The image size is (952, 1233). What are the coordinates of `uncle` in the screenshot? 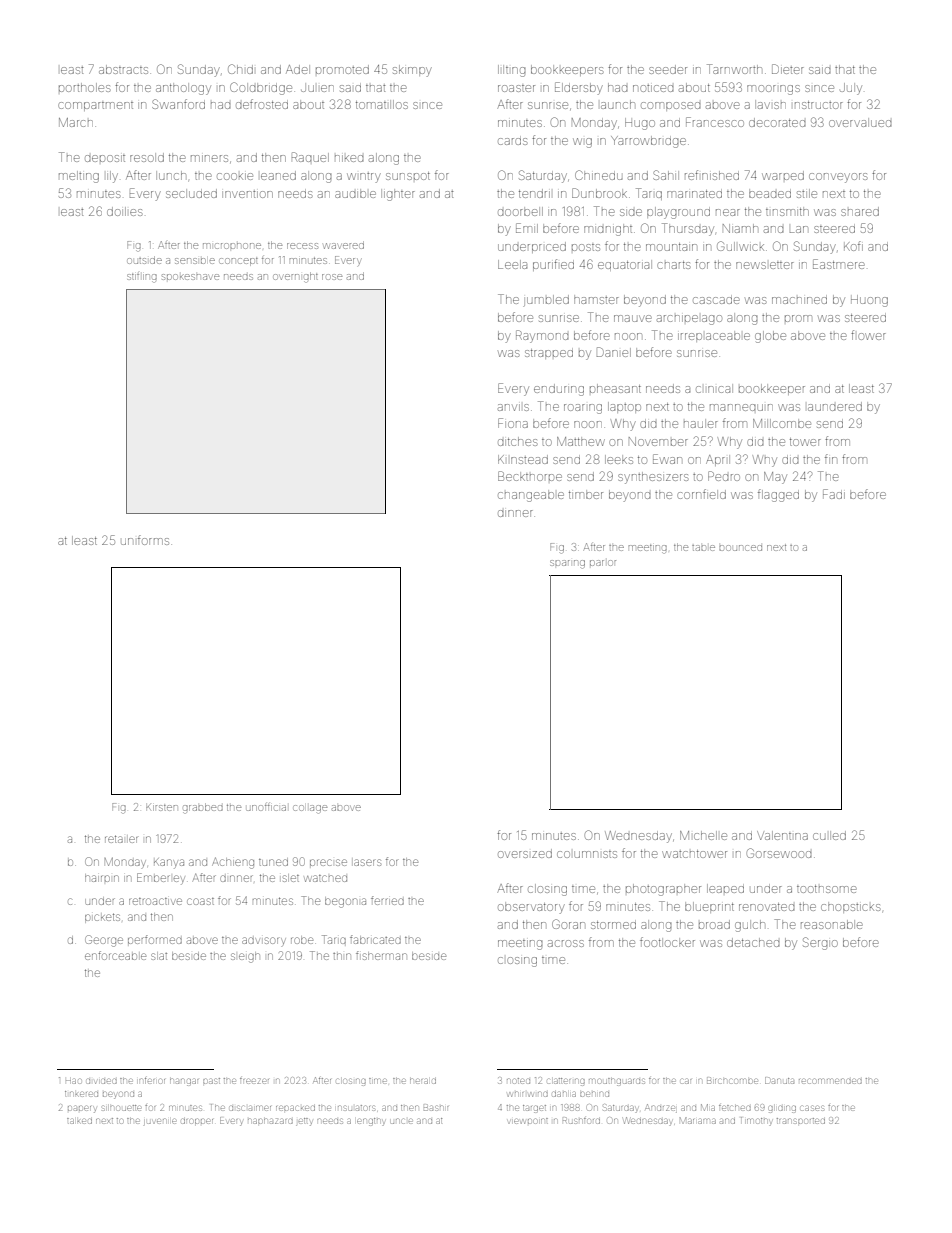 It's located at (401, 1121).
